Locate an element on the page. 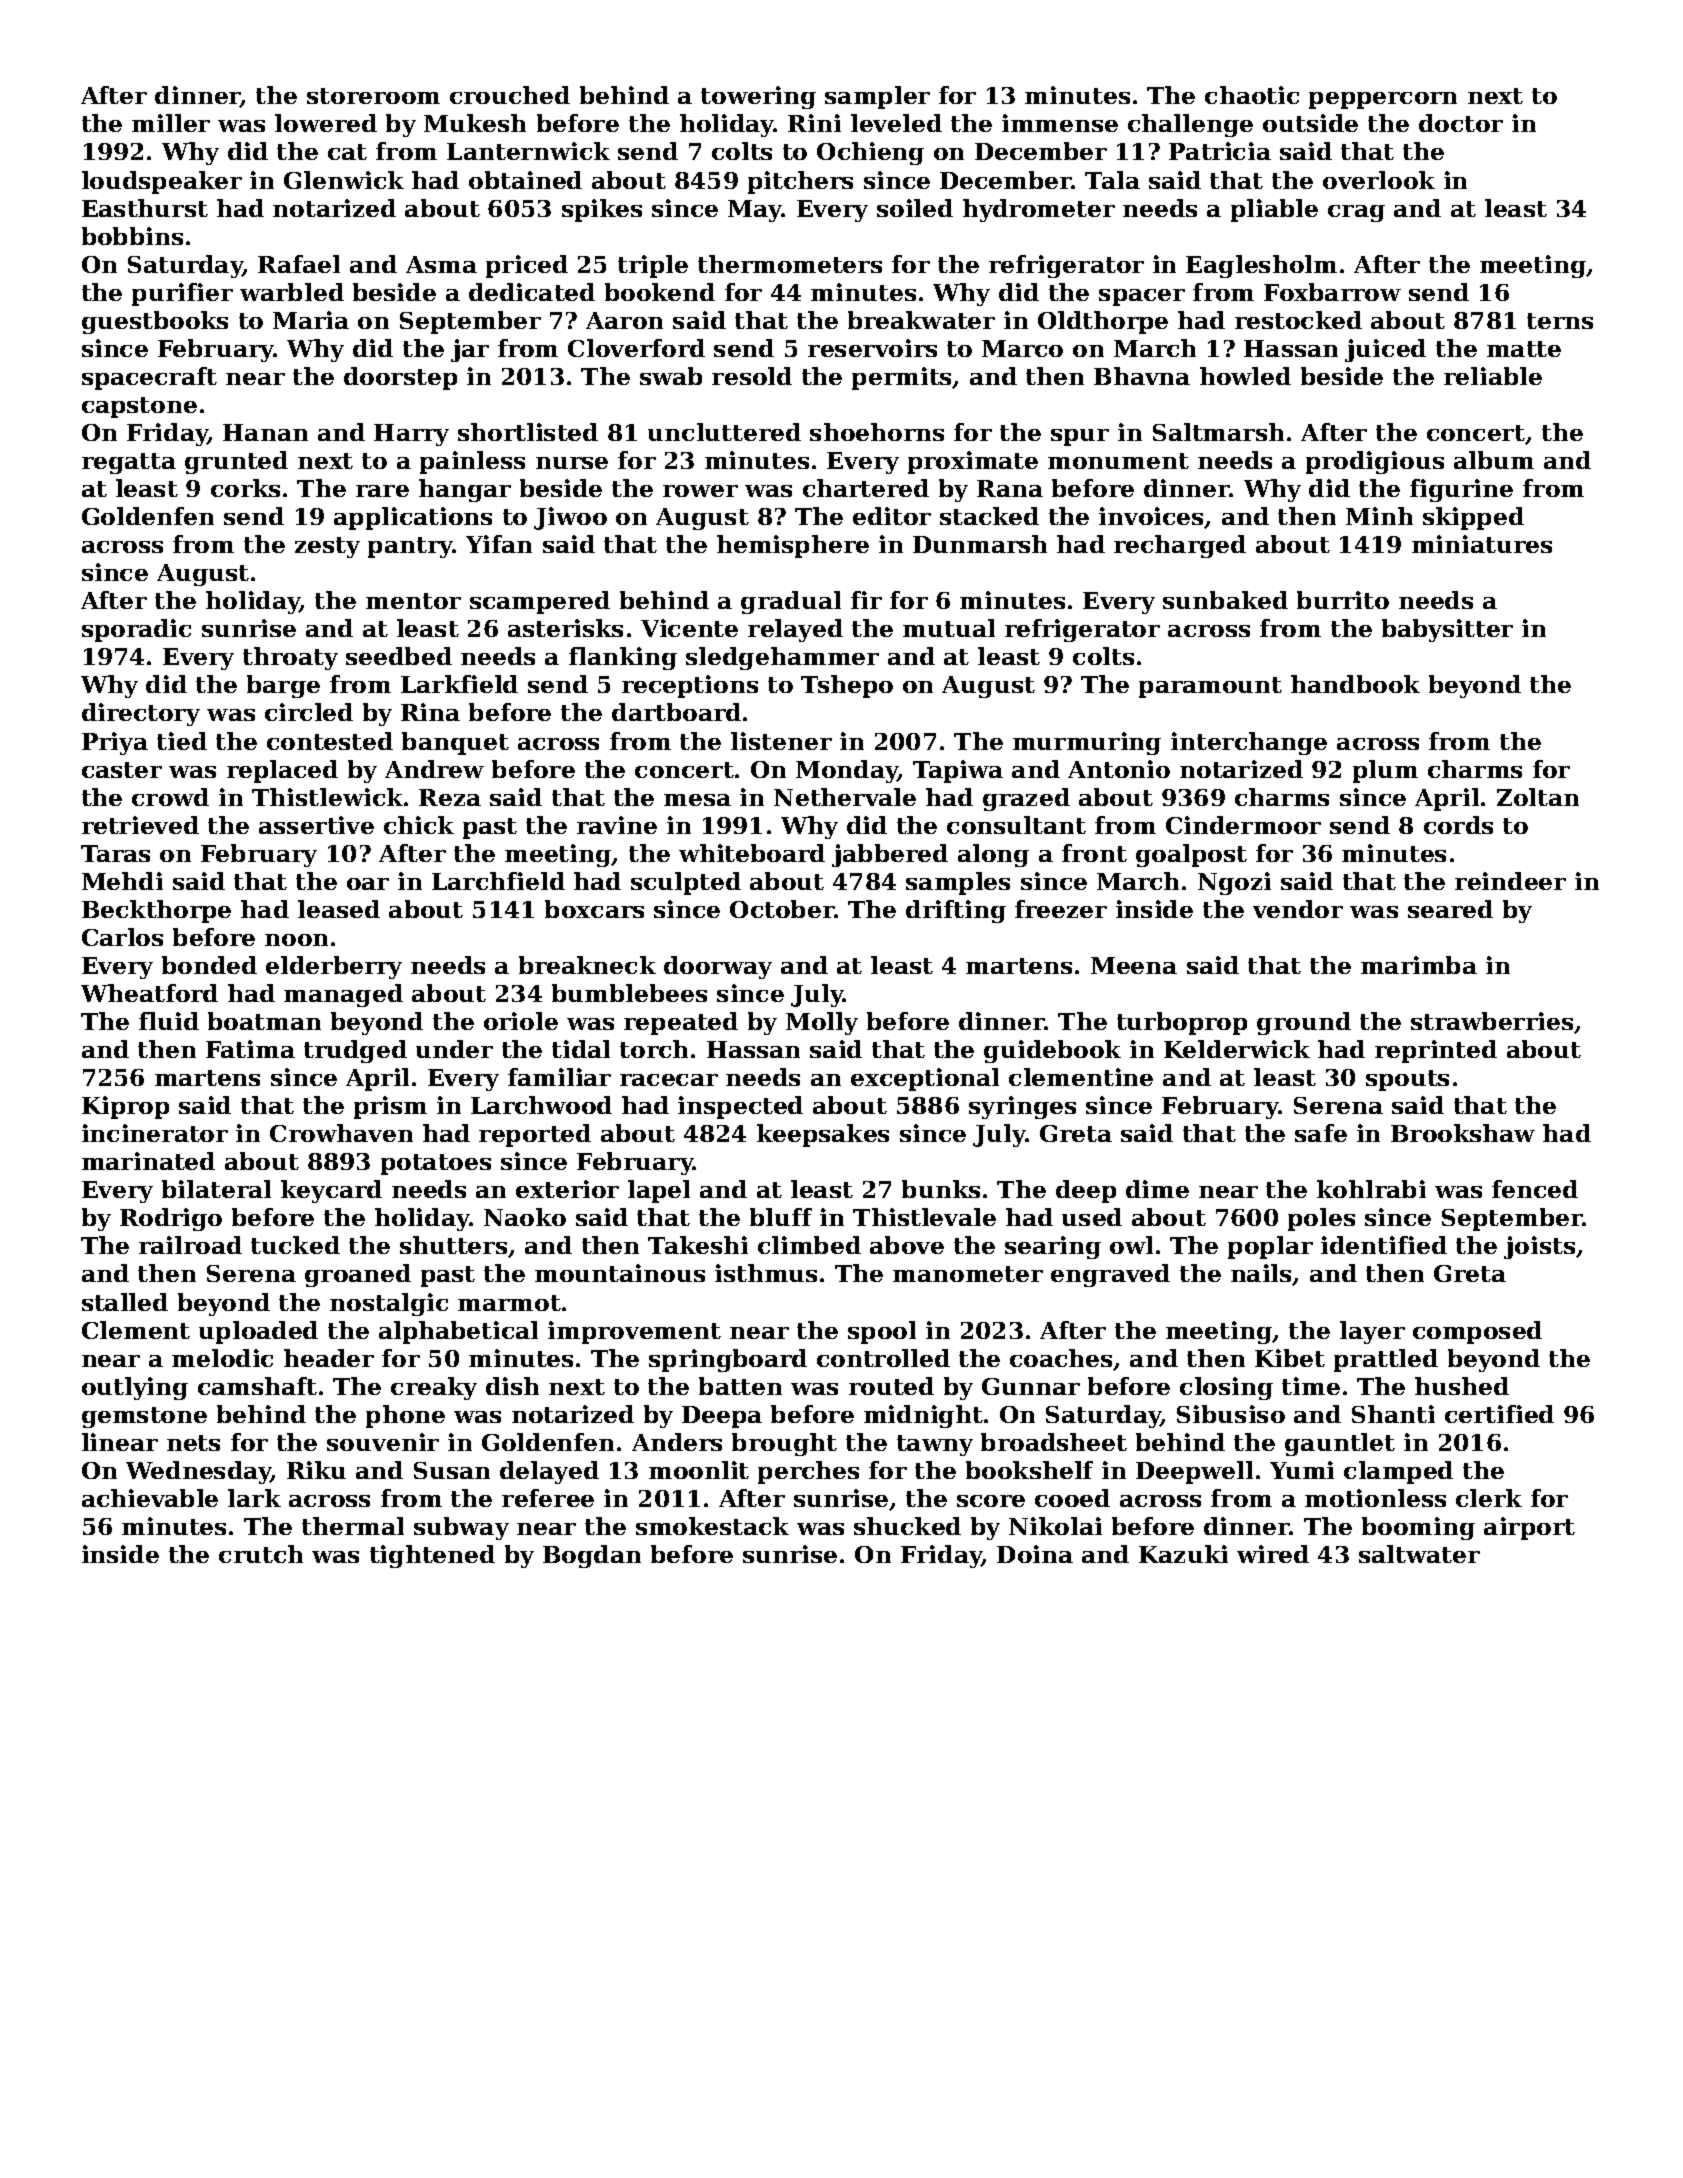 The height and width of the document is (2178, 1683). Fatima is located at coordinates (250, 1049).
